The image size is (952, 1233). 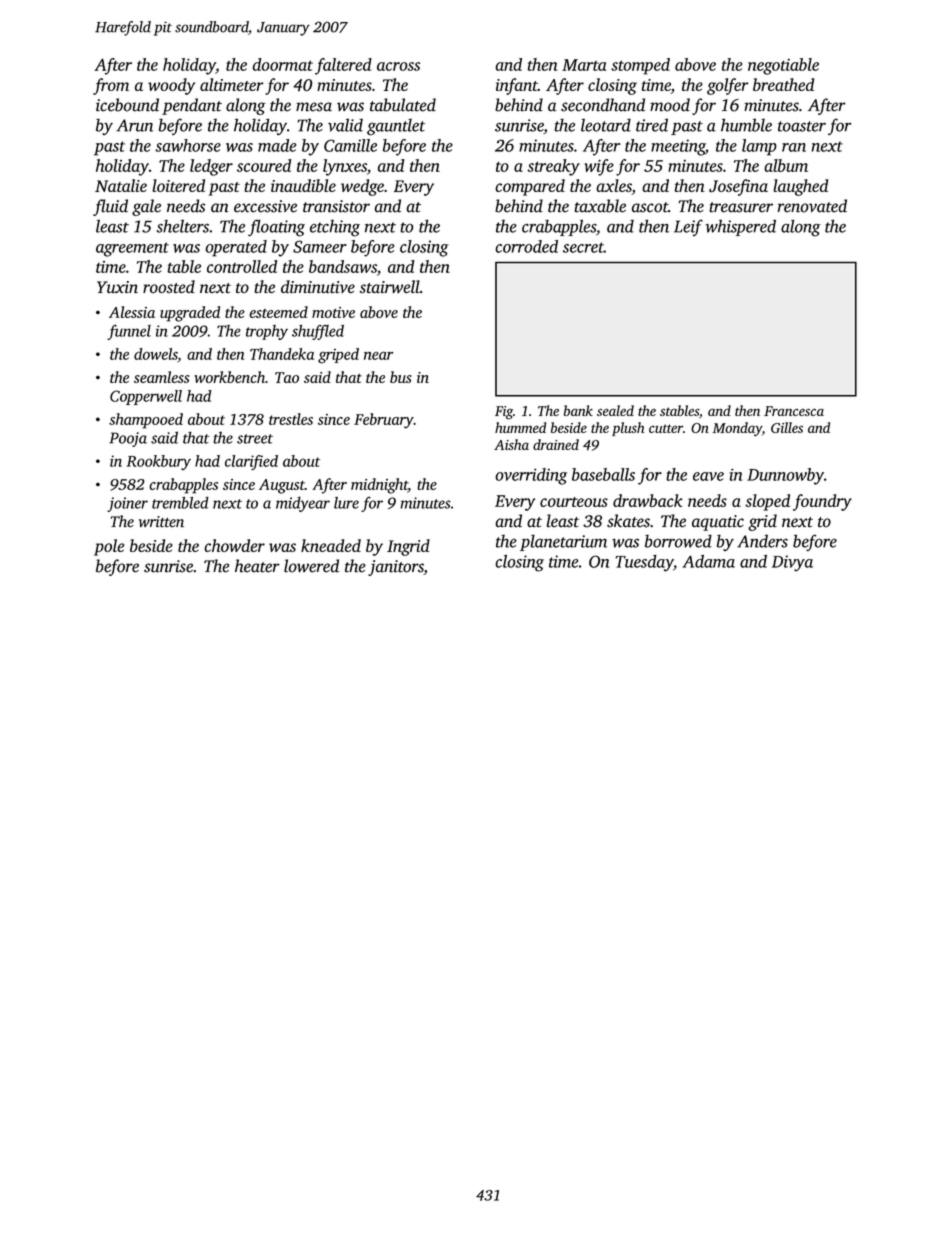 What do you see at coordinates (171, 86) in the screenshot?
I see `woody` at bounding box center [171, 86].
